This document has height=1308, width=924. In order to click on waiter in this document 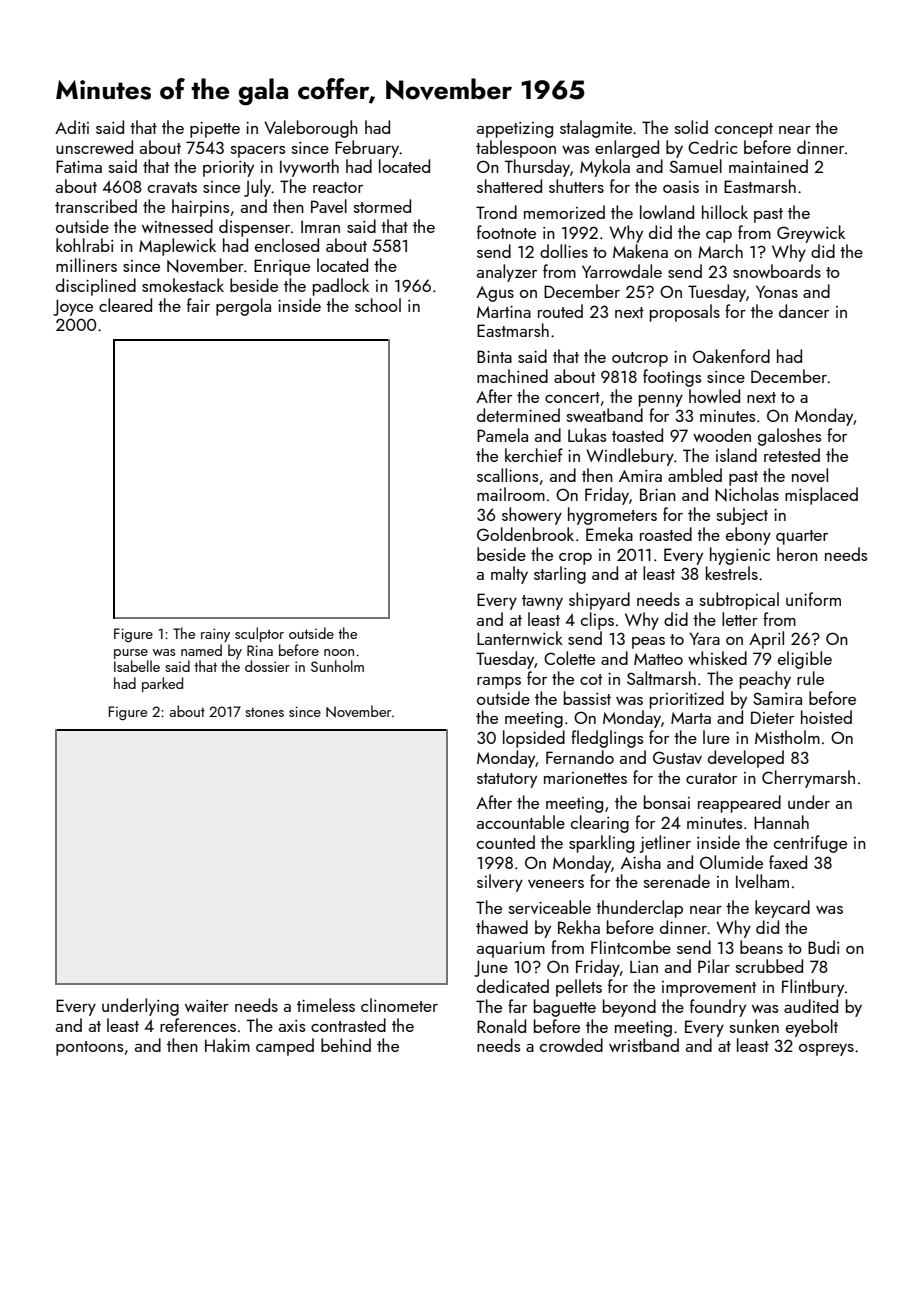, I will do `click(207, 1006)`.
